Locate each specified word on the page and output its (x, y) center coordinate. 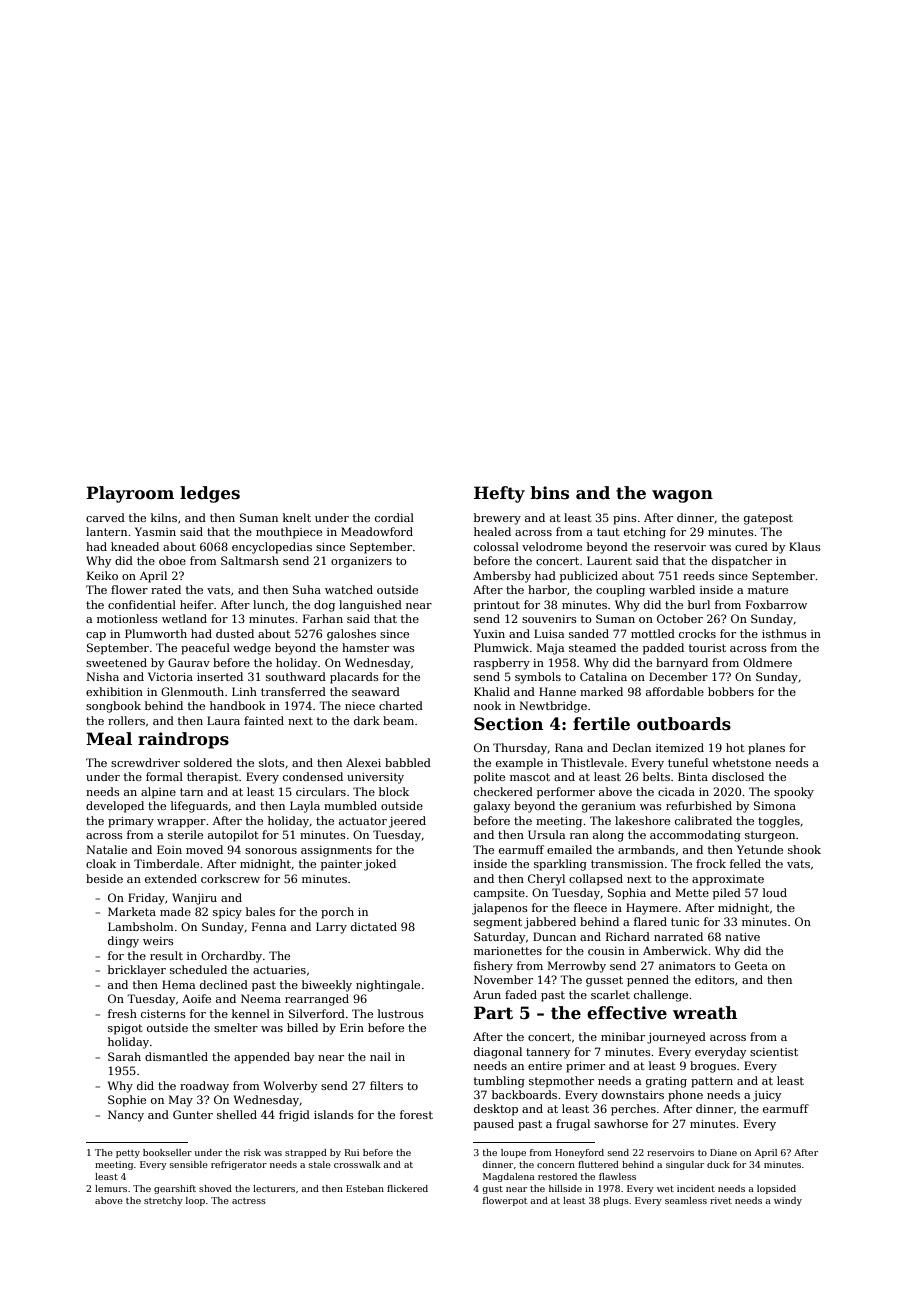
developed (115, 807)
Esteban (365, 1188)
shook (804, 849)
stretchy (163, 1201)
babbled (408, 762)
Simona (775, 805)
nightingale (388, 986)
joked (380, 865)
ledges (210, 494)
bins (549, 493)
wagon (682, 496)
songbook (113, 707)
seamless (686, 1200)
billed (302, 1027)
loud (775, 892)
